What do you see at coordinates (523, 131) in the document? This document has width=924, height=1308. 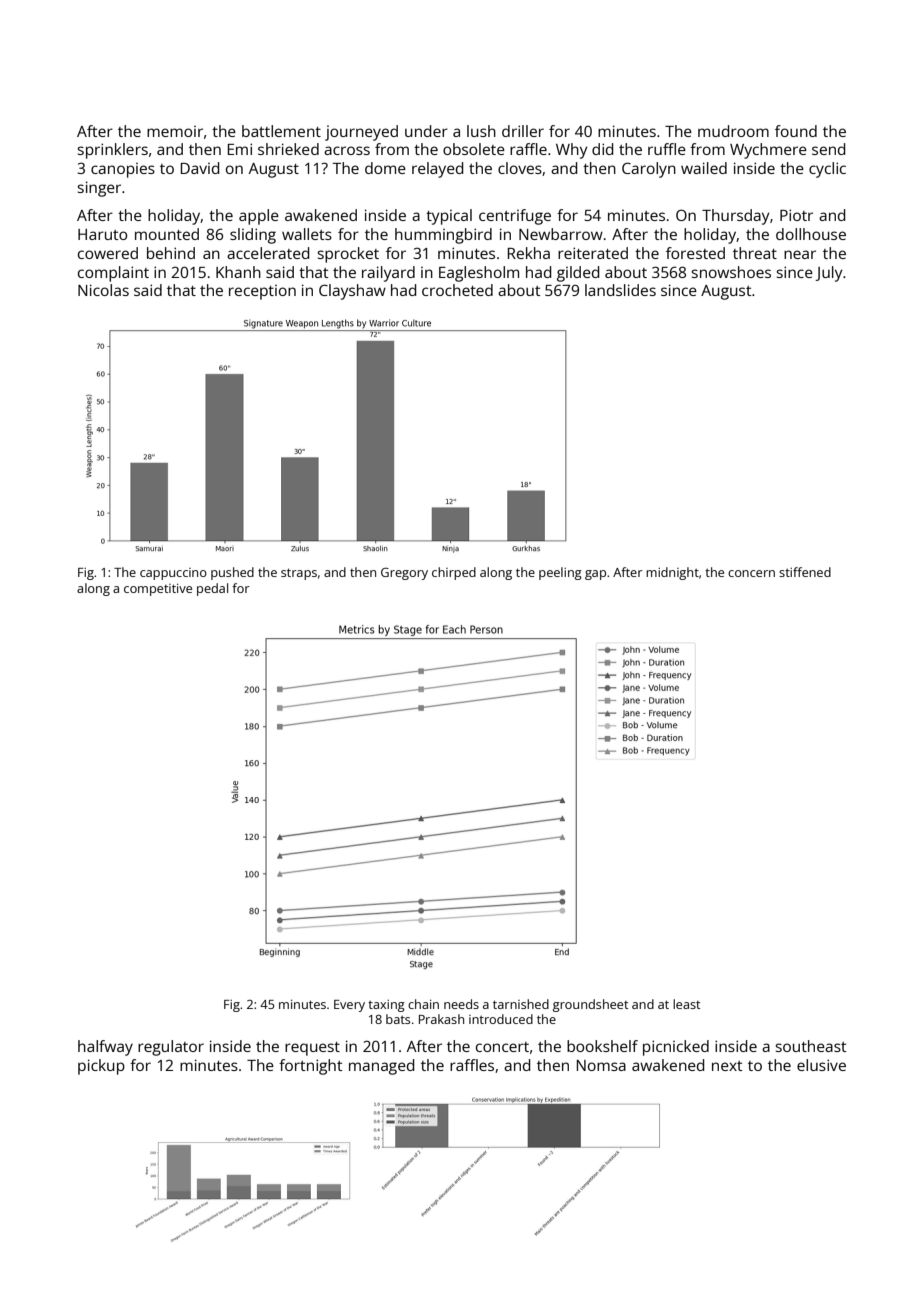 I see `driller` at bounding box center [523, 131].
